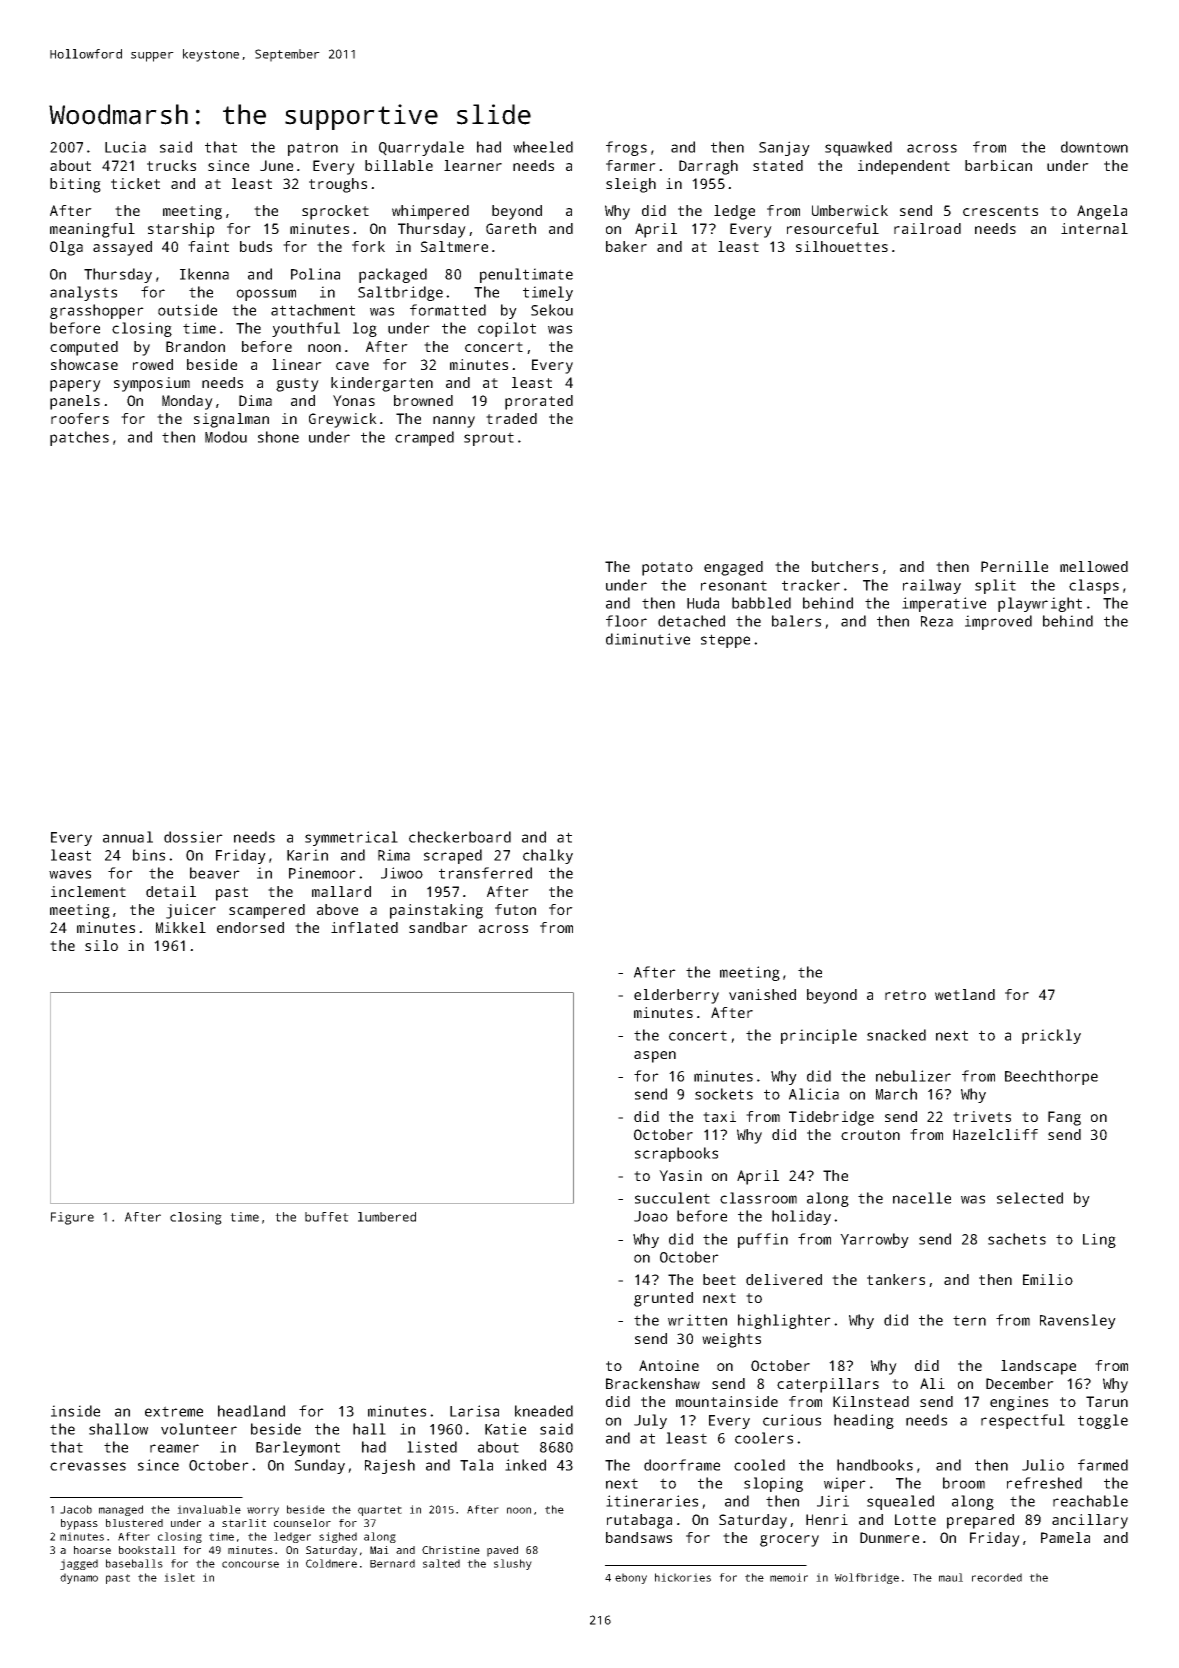 The image size is (1179, 1668). Describe the element at coordinates (543, 147) in the document. I see `wheeled` at that location.
